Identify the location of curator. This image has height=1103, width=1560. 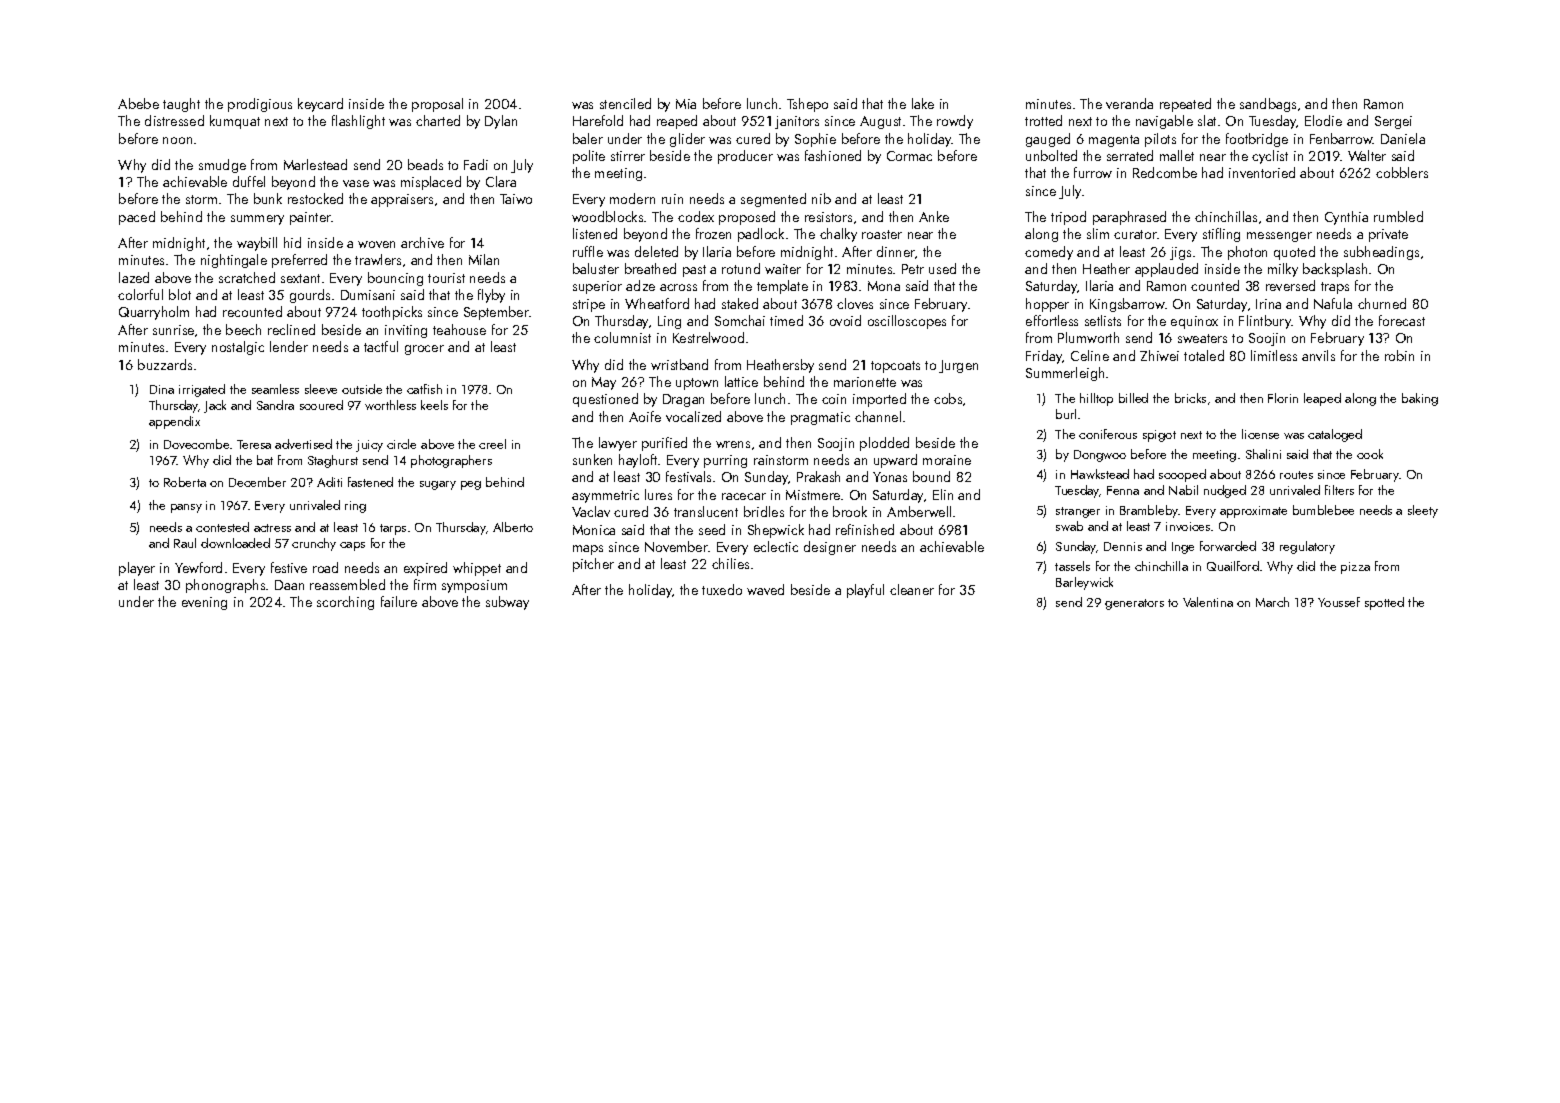
(1135, 234).
